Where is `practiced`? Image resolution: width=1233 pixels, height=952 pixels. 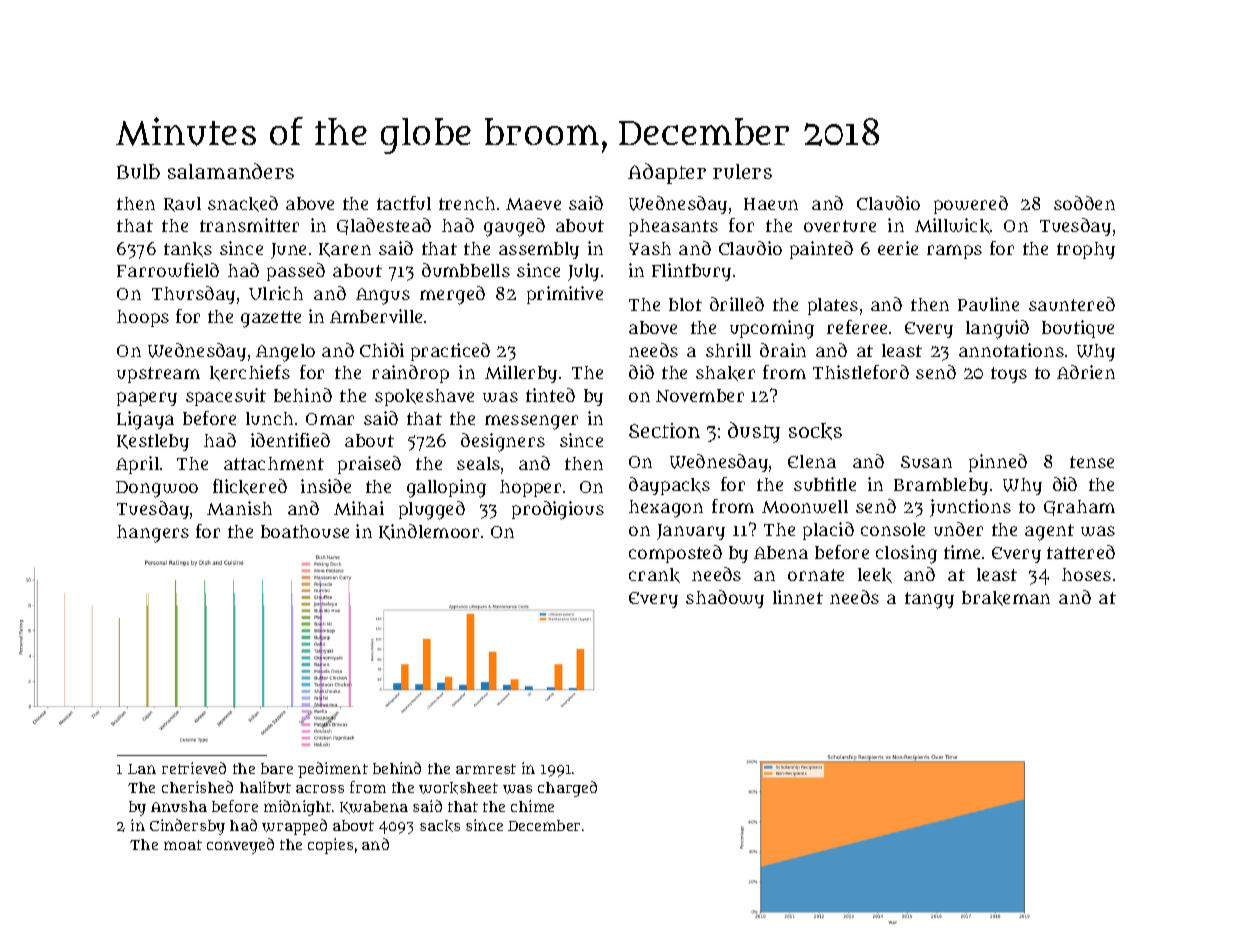 practiced is located at coordinates (450, 352).
